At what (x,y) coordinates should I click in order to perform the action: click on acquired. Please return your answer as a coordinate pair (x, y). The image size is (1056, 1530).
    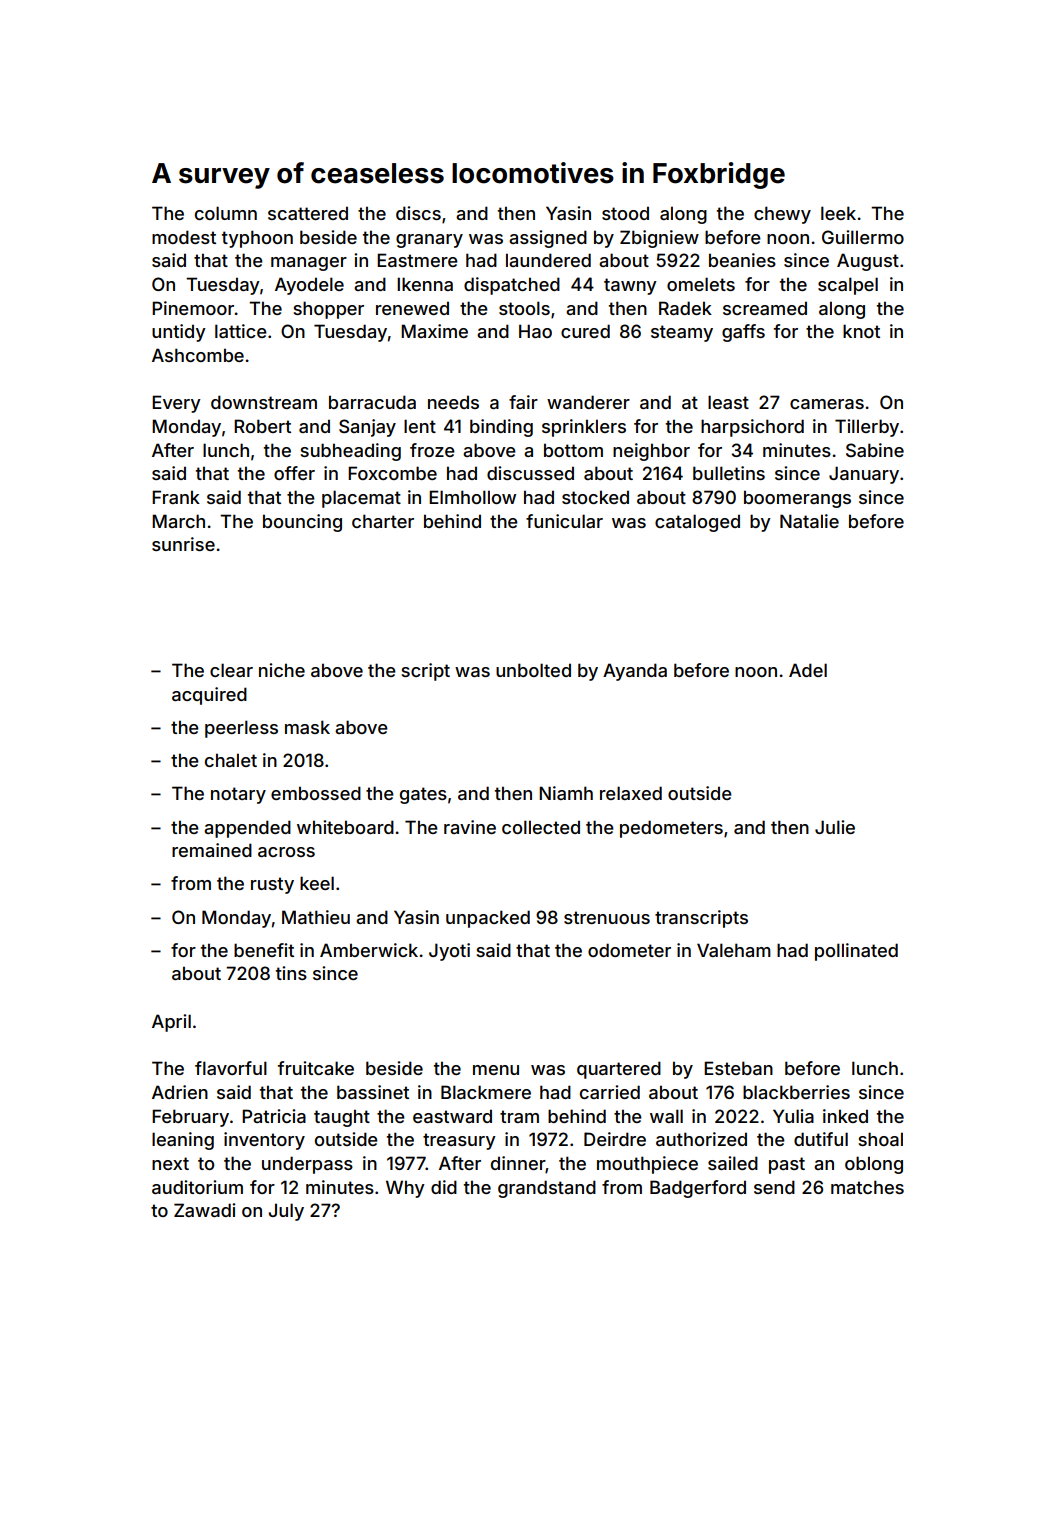
    Looking at the image, I should click on (209, 696).
